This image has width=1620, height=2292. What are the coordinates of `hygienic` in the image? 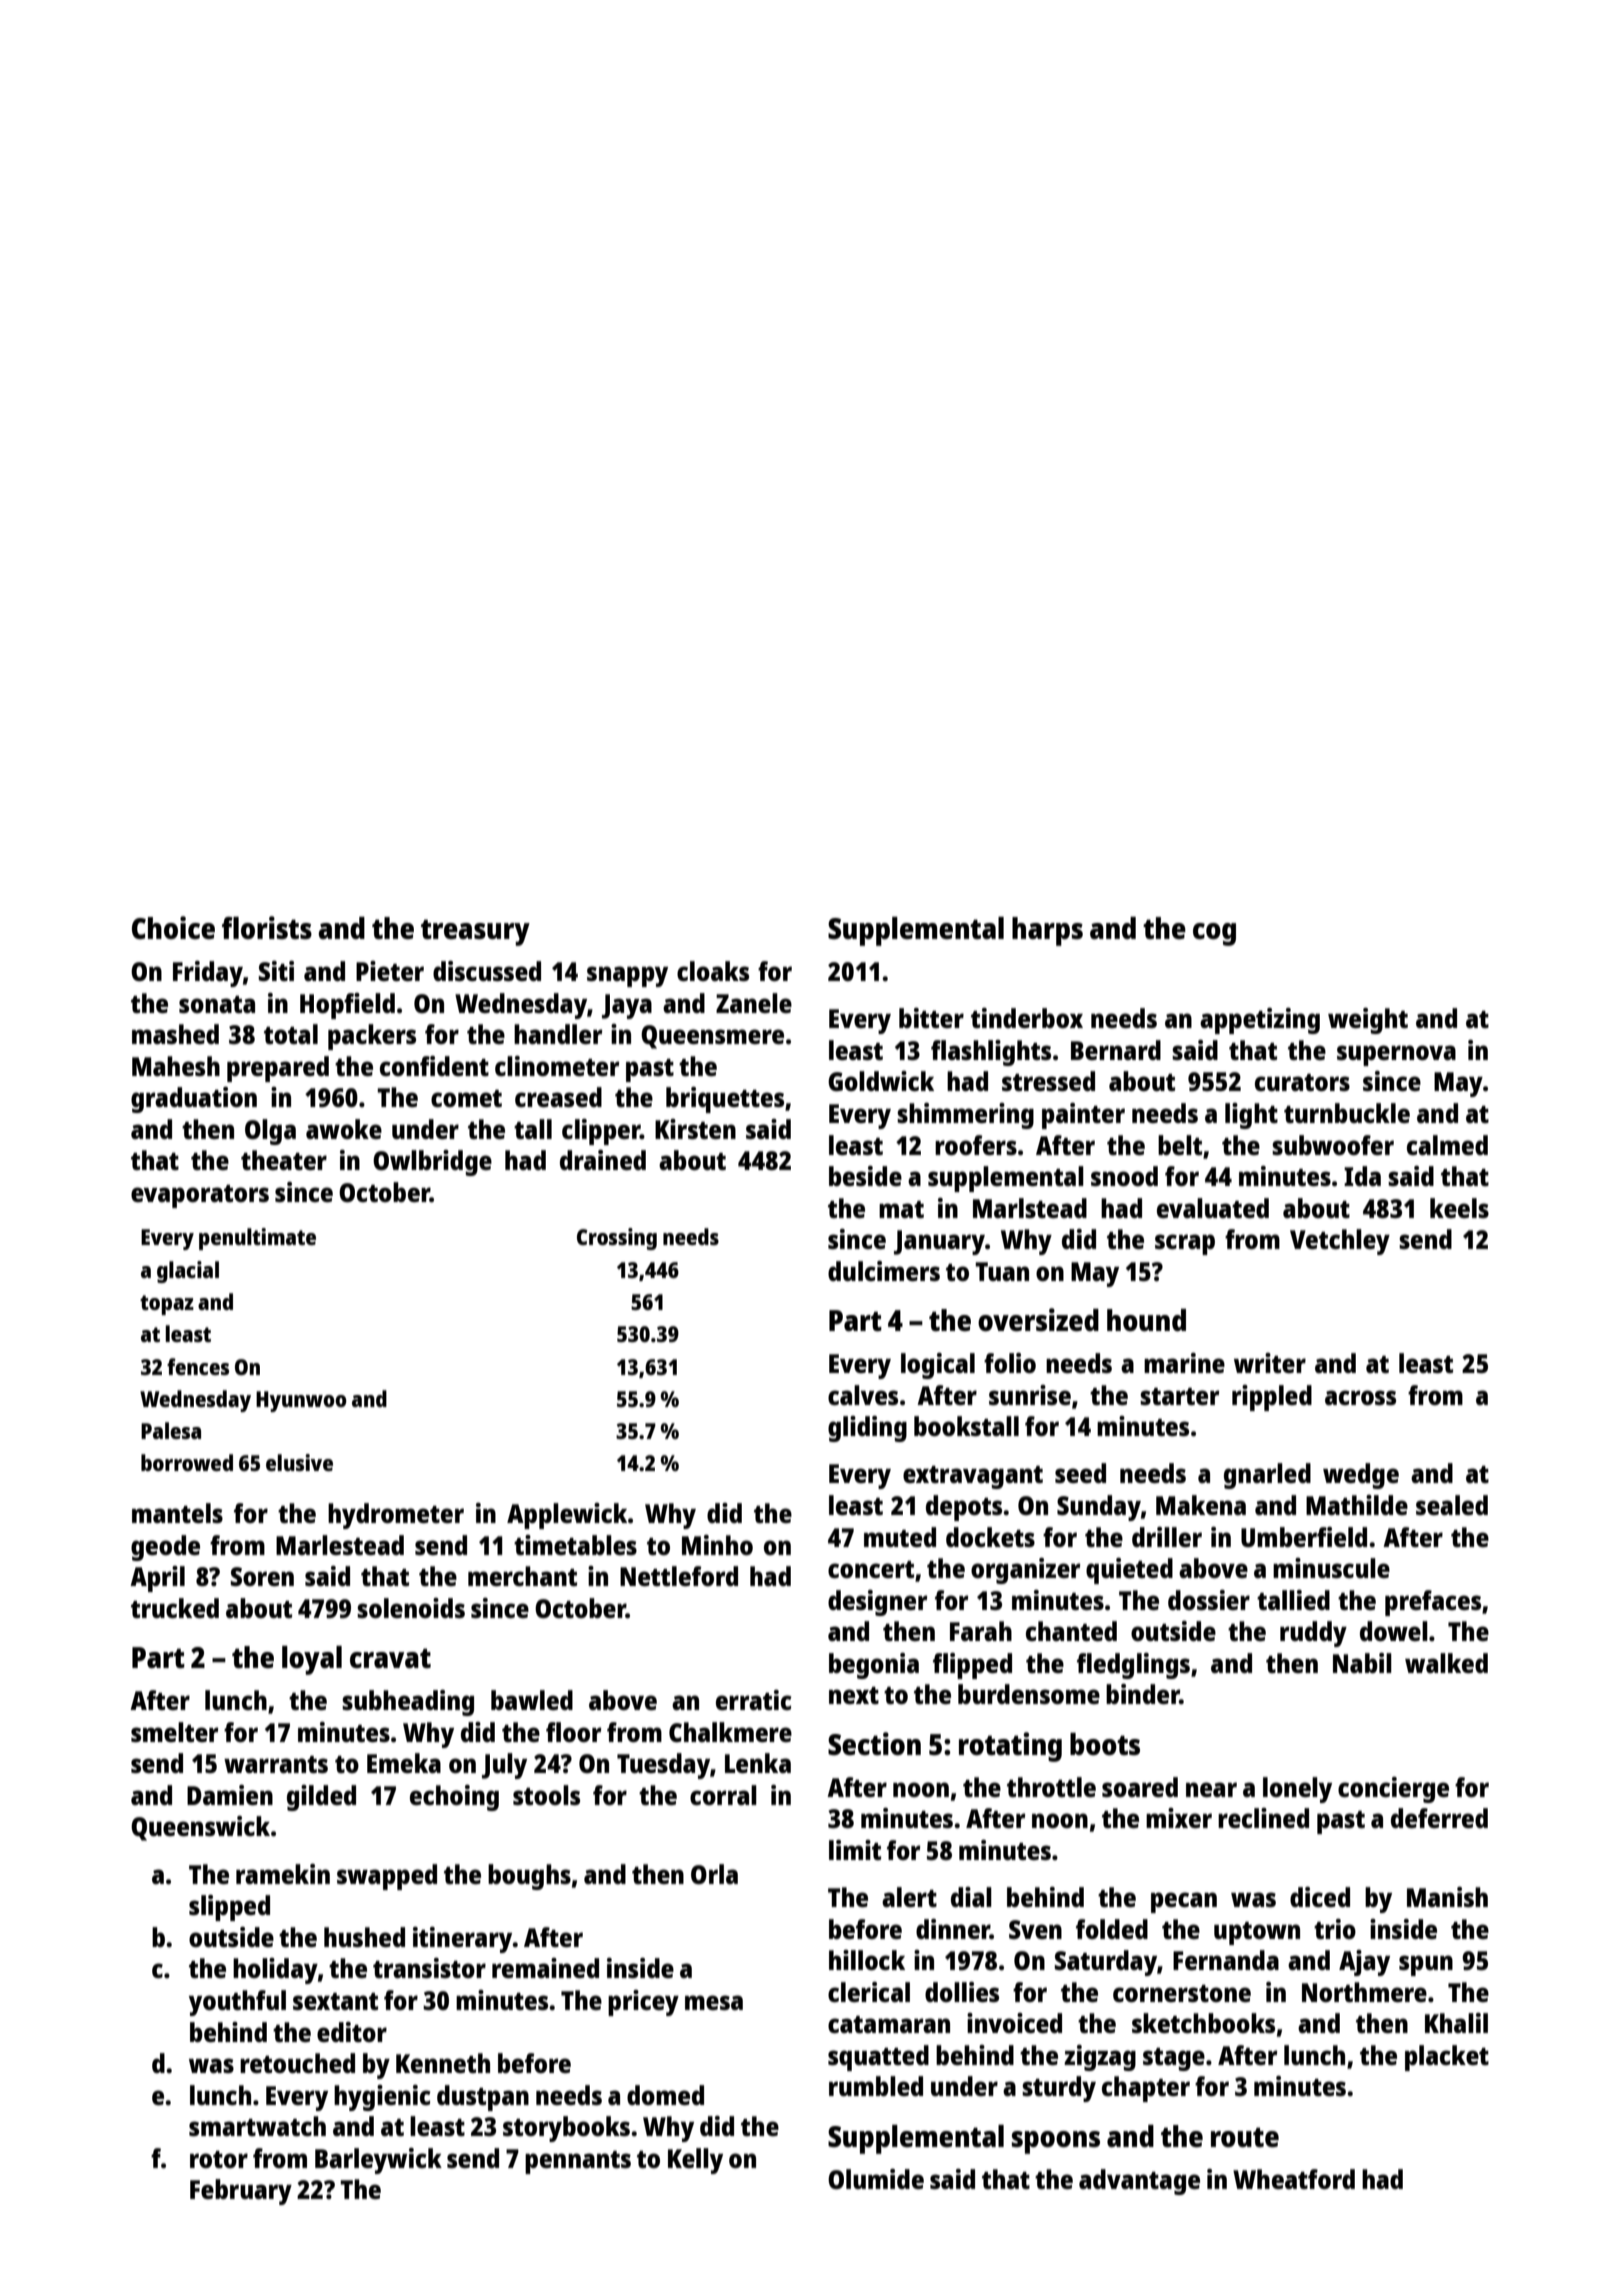 It's located at (382, 2098).
